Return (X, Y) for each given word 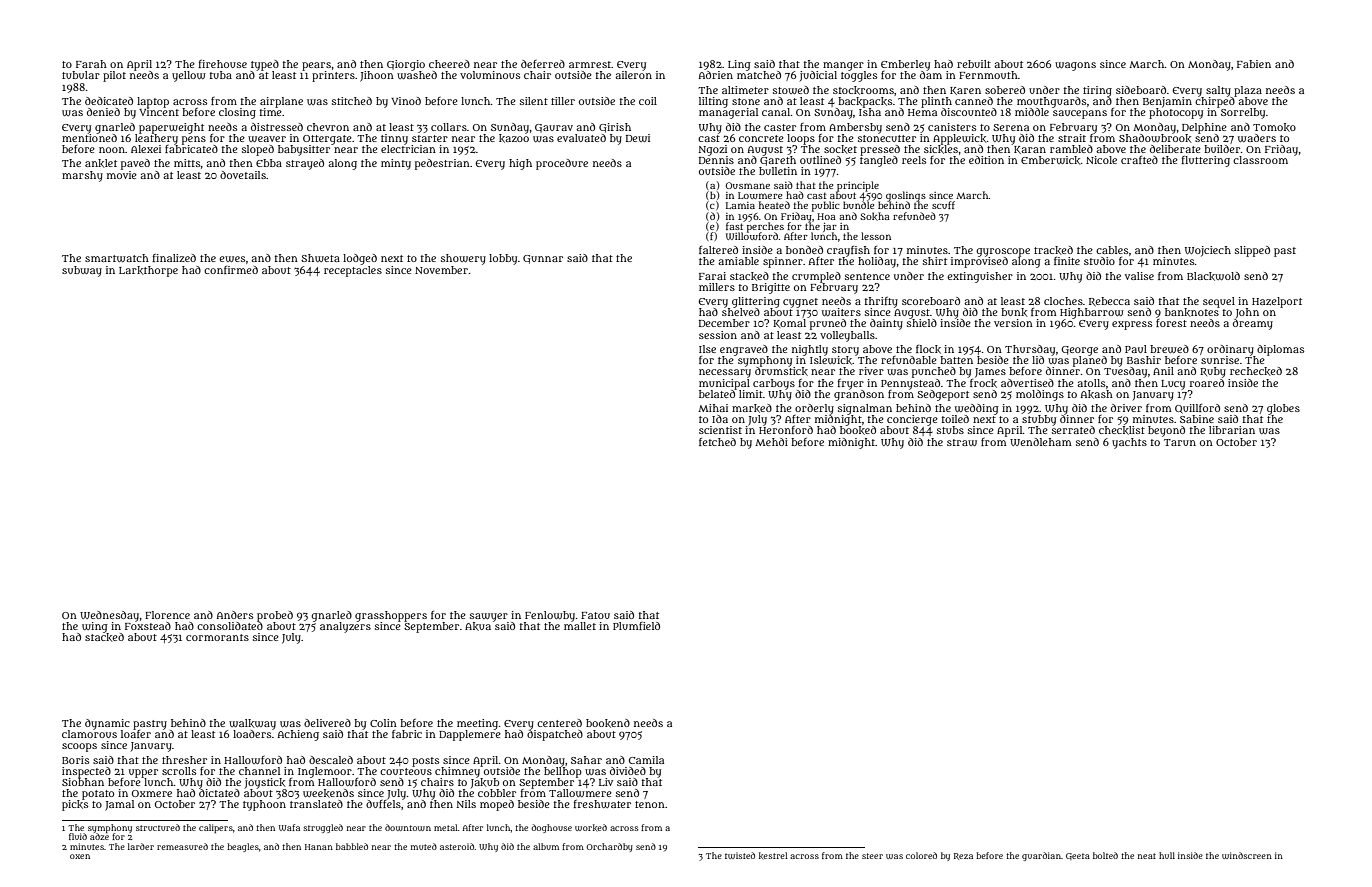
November (441, 270)
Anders (235, 615)
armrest (590, 64)
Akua (478, 626)
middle (1032, 112)
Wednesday (109, 616)
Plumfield (636, 626)
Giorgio (406, 65)
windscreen (1247, 855)
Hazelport (1277, 302)
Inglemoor (325, 772)
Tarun (1180, 442)
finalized (174, 258)
